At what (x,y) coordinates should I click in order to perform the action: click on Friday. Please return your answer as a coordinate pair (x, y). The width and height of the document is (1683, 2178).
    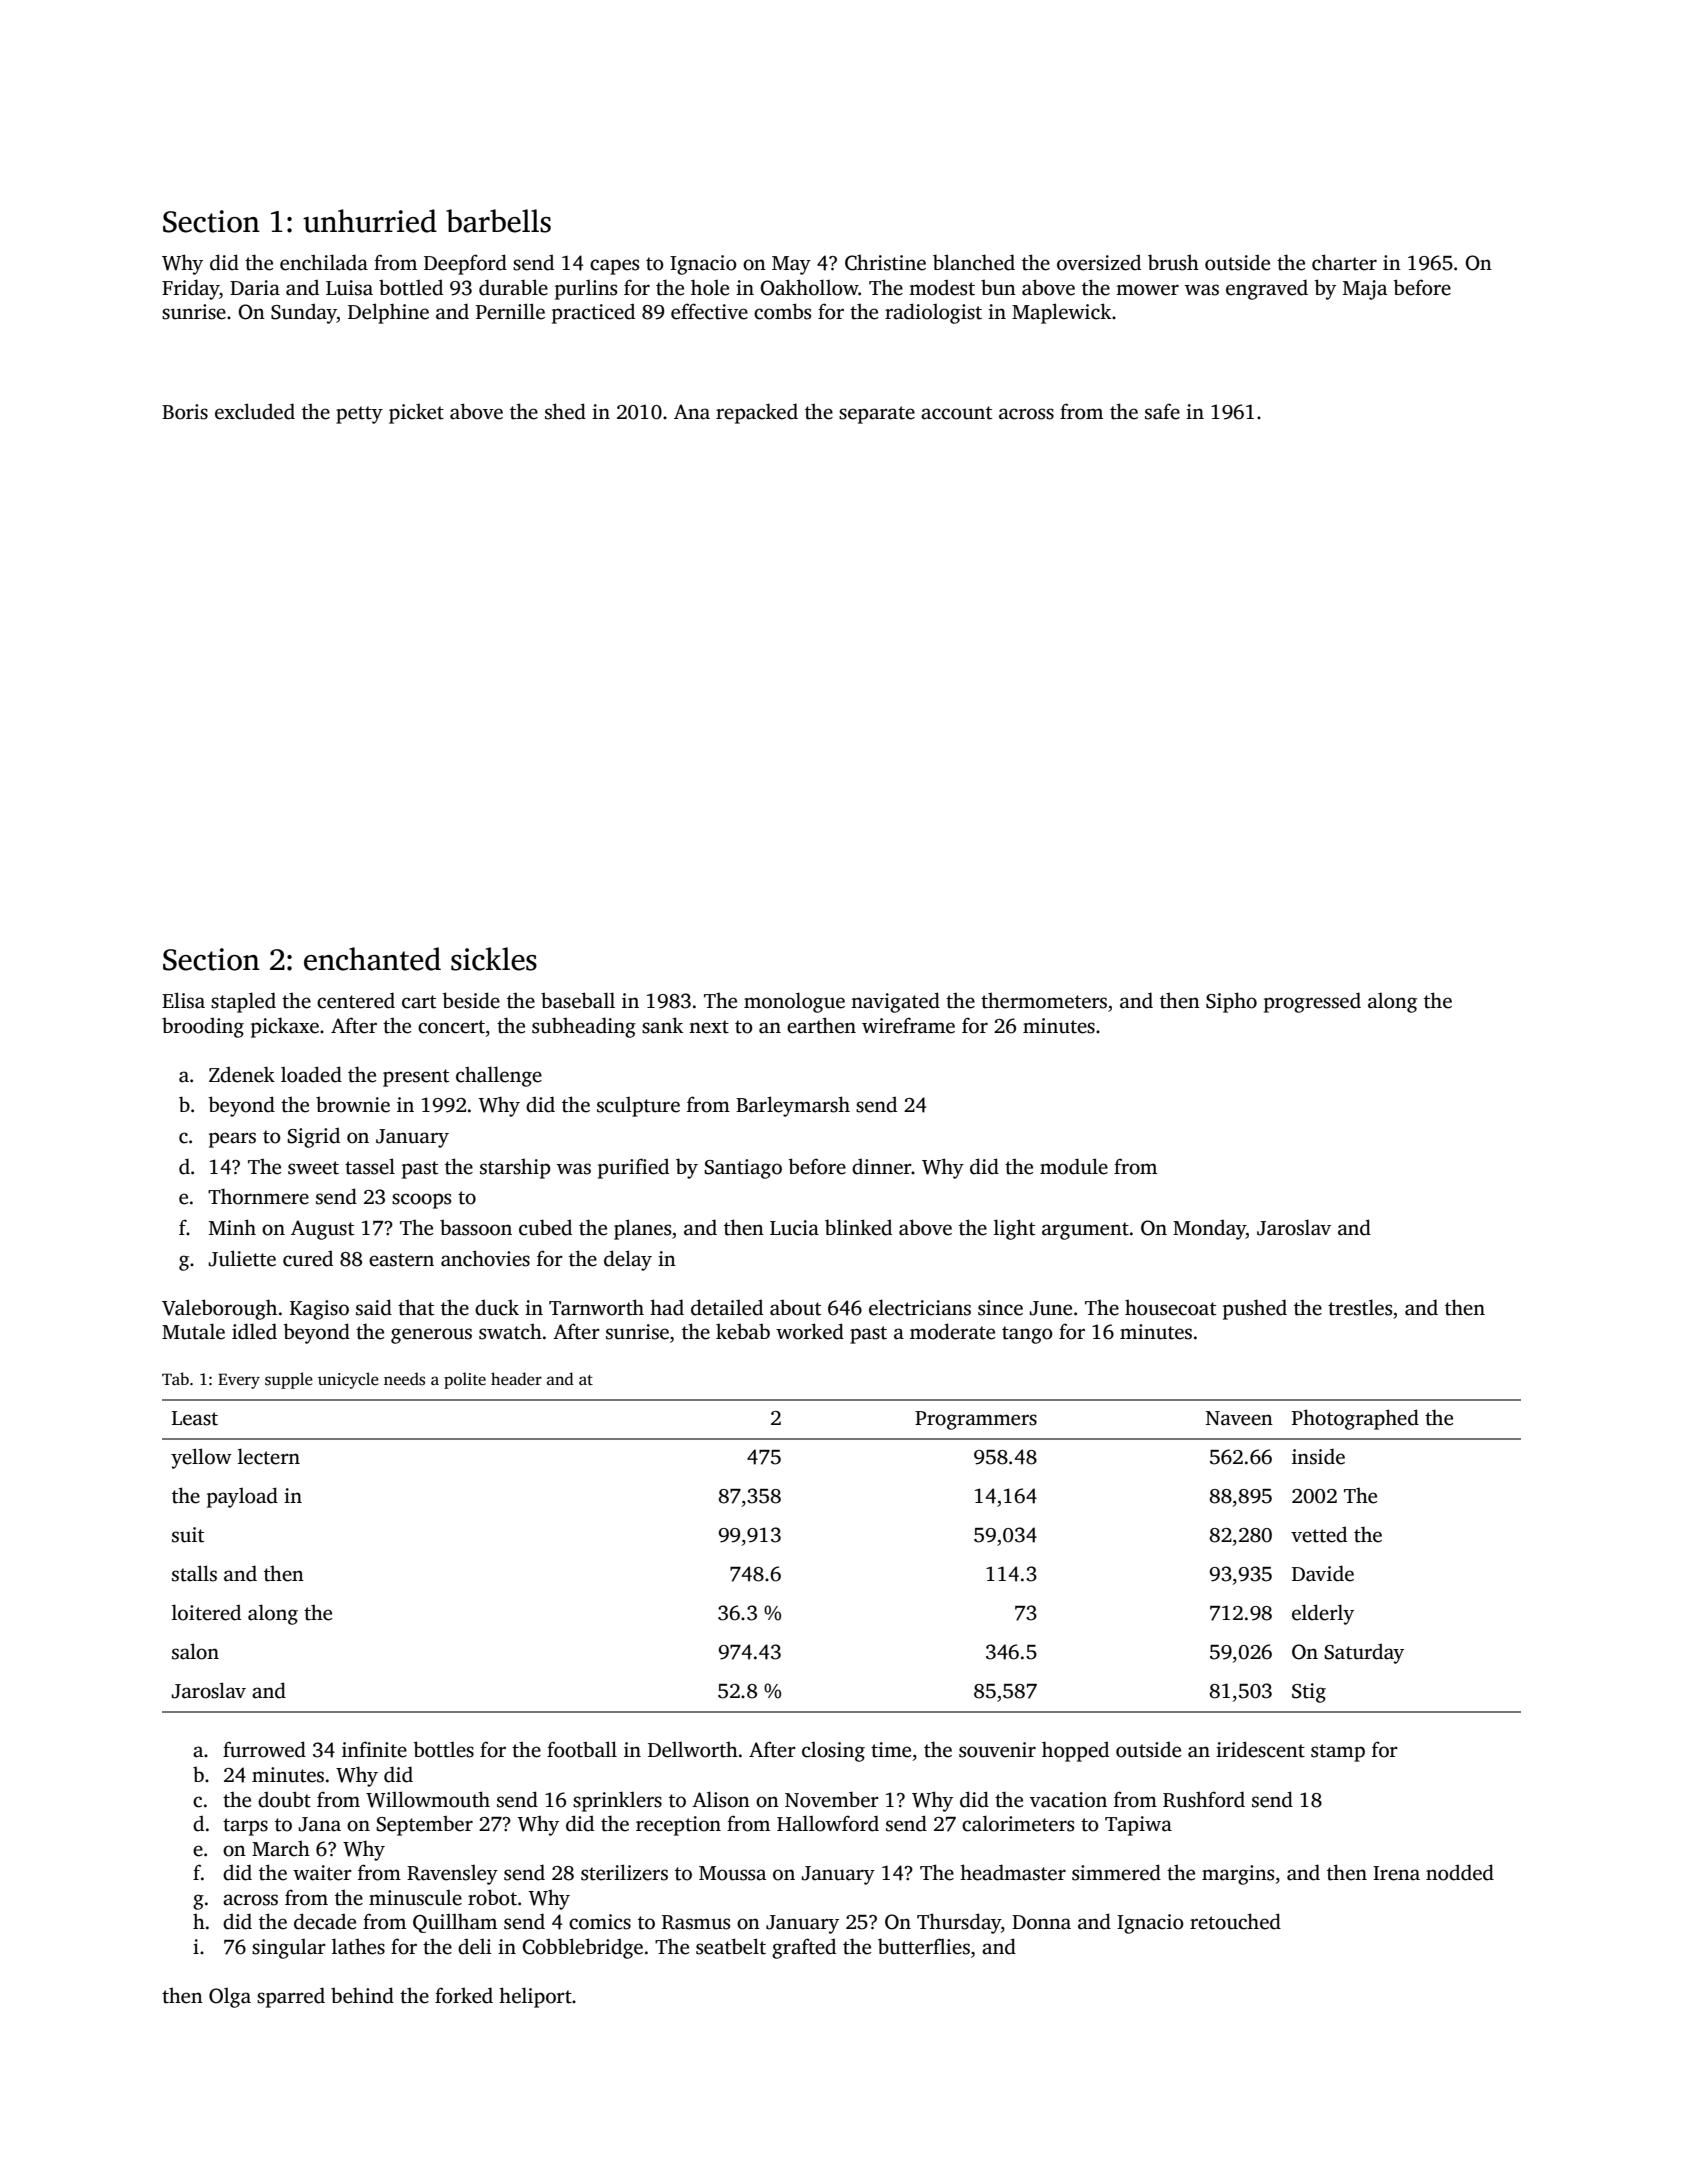
    Looking at the image, I should click on (191, 289).
